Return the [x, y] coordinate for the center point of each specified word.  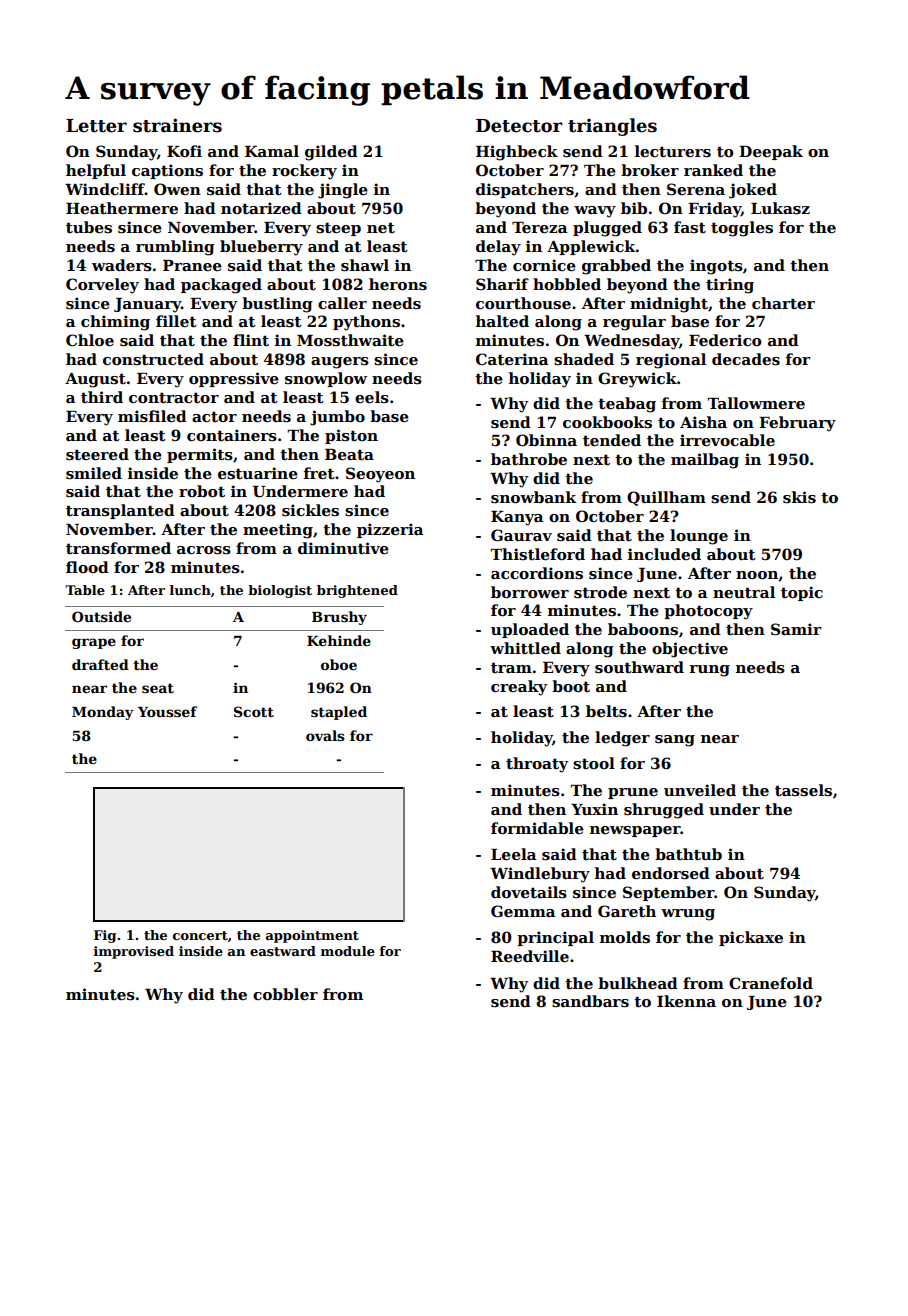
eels [372, 397]
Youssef [167, 711]
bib [634, 208]
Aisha [703, 422]
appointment [312, 936]
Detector [519, 126]
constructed [153, 359]
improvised [134, 952]
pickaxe [751, 938]
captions [167, 171]
